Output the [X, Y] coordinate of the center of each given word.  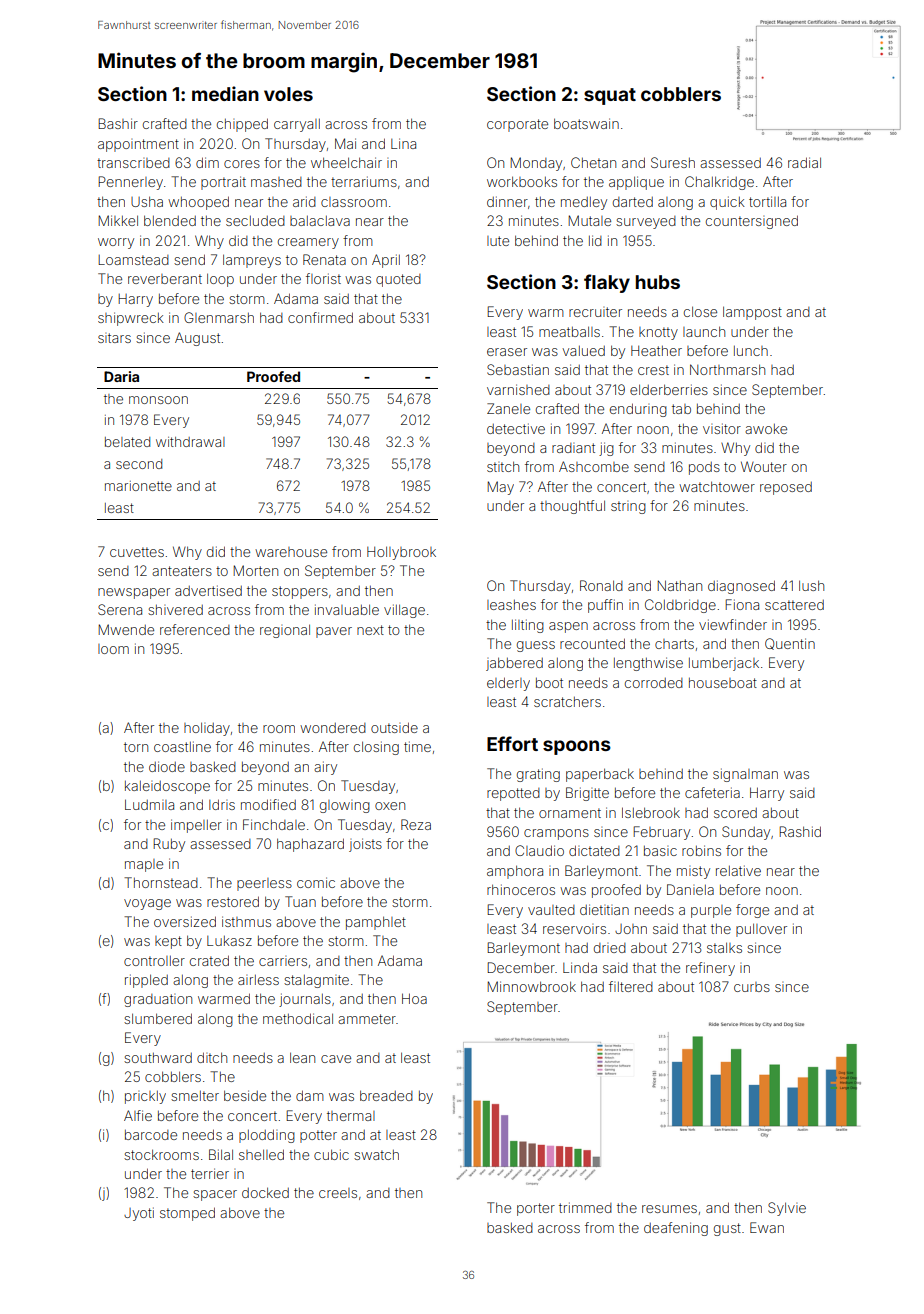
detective [516, 428]
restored [233, 901]
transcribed [133, 163]
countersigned [752, 222]
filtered [631, 986]
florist [323, 278]
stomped [187, 1214]
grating [538, 775]
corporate [517, 125]
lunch [751, 351]
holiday [207, 729]
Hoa [414, 998]
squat [610, 96]
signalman [745, 775]
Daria [121, 376]
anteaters [182, 571]
